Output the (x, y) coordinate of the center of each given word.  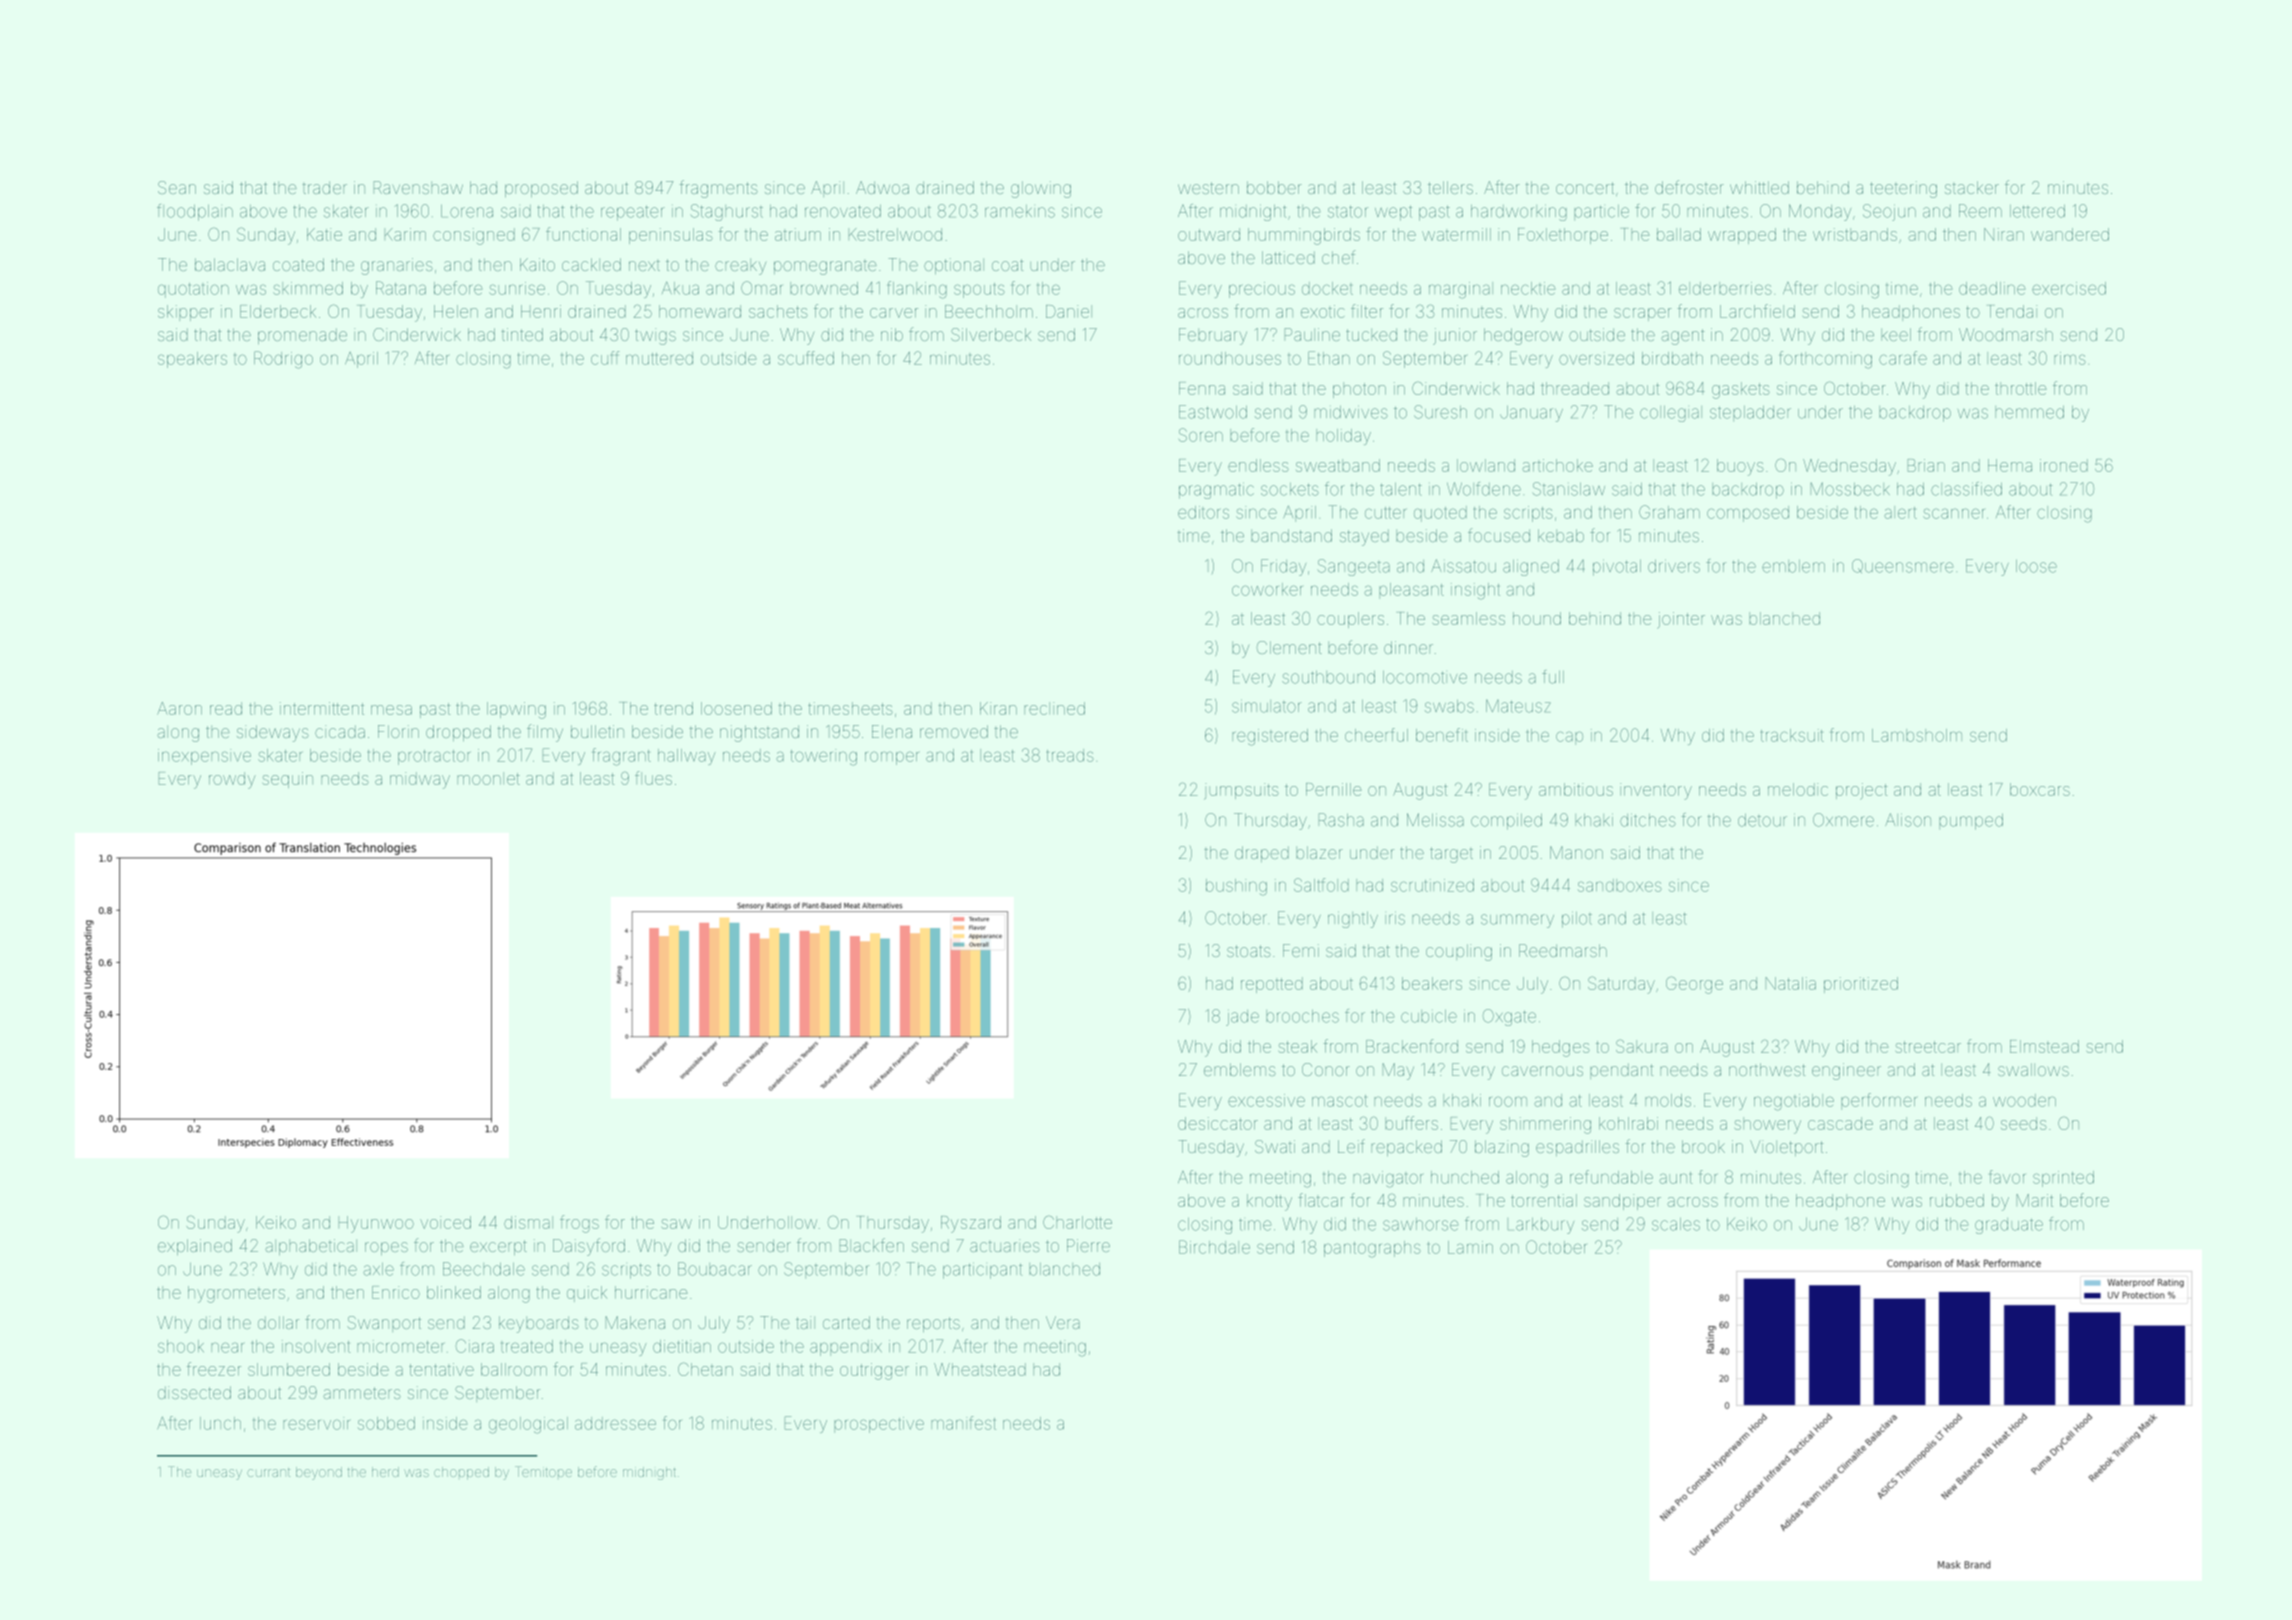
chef (1338, 257)
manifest (963, 1423)
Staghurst (726, 212)
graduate (2009, 1226)
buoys (1740, 467)
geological (528, 1425)
